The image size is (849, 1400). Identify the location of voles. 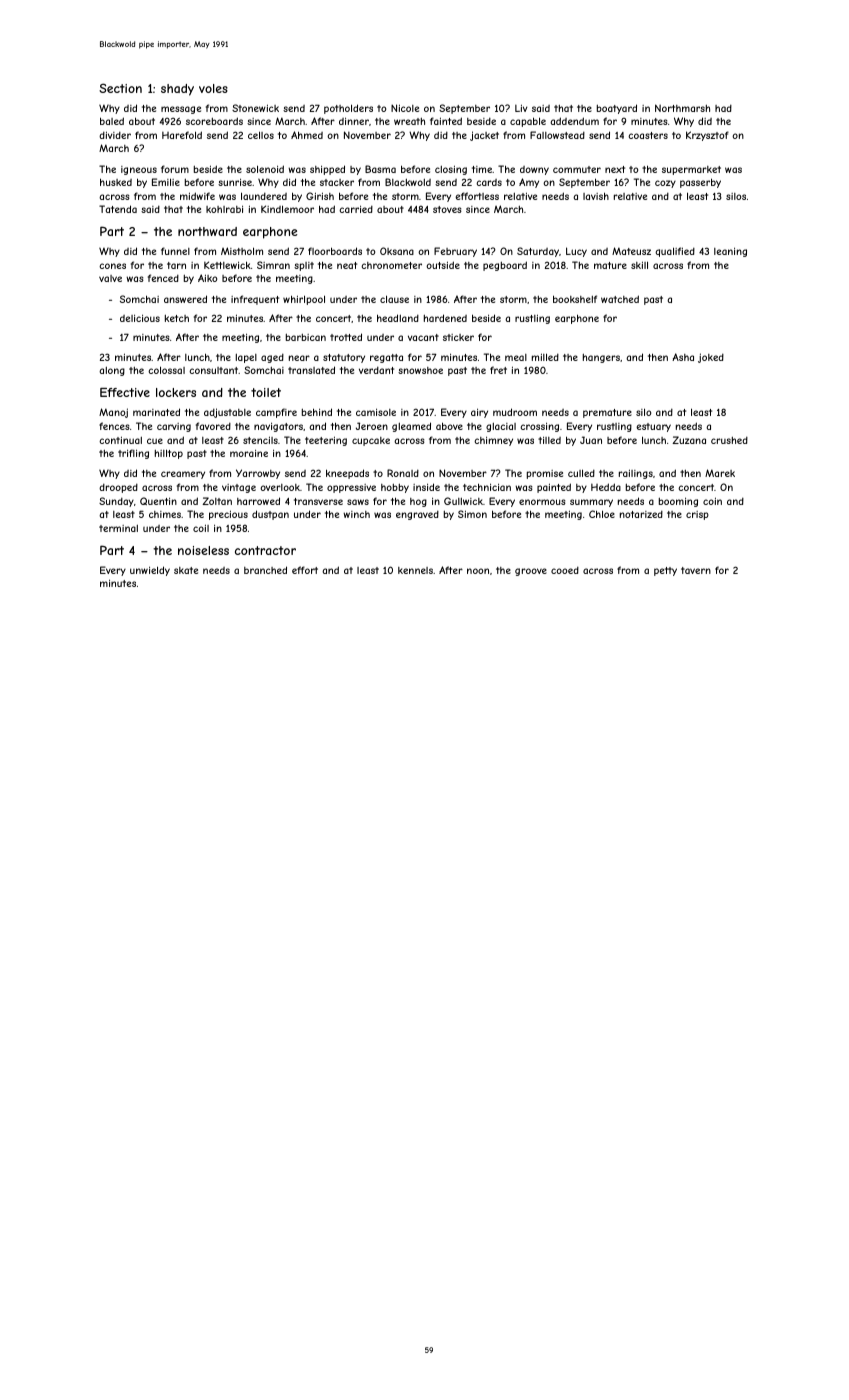
(213, 88).
